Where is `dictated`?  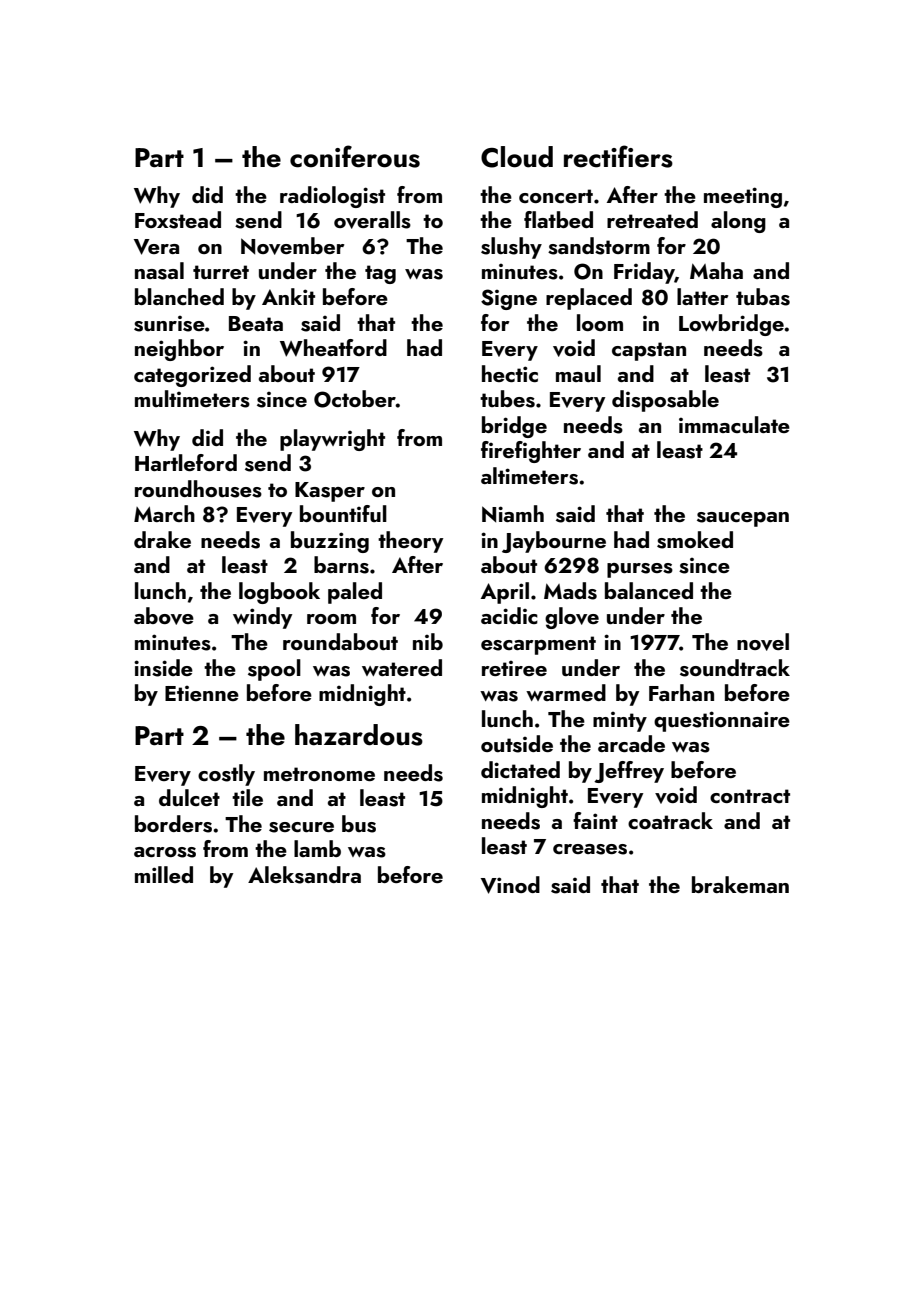
dictated is located at coordinates (520, 769).
